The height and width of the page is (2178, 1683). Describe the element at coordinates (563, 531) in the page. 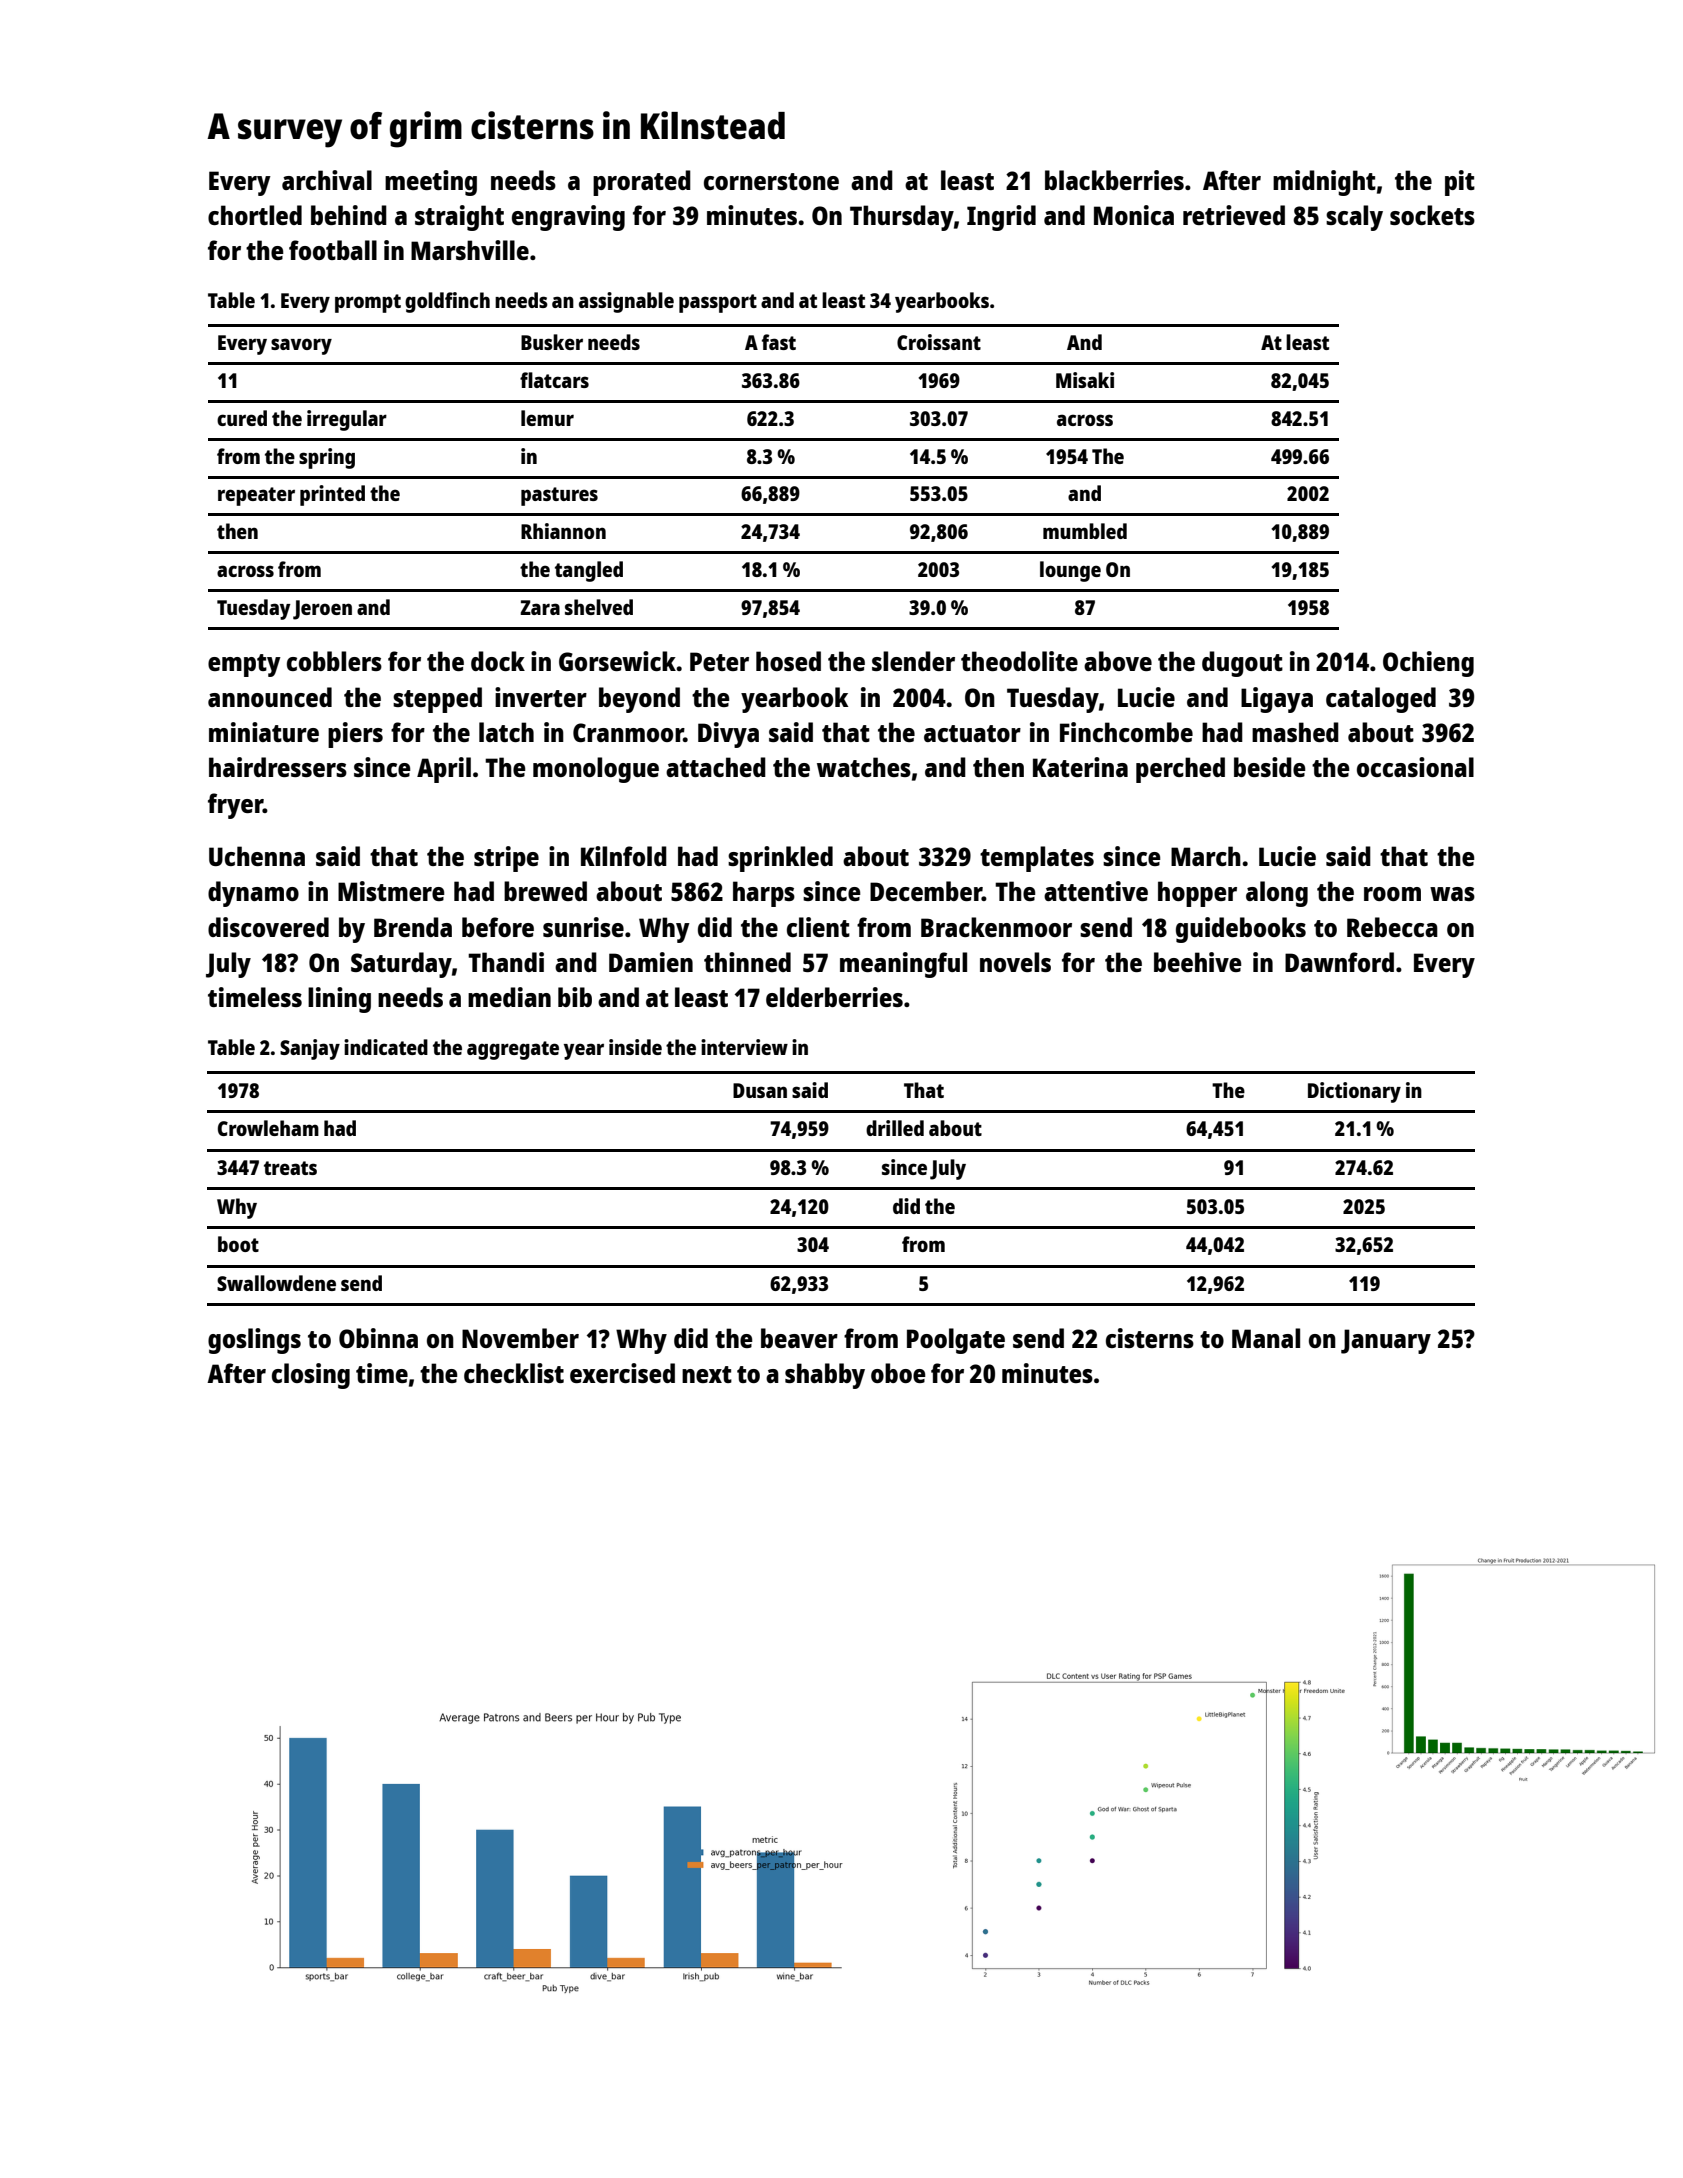

I see `Rhiannon` at that location.
